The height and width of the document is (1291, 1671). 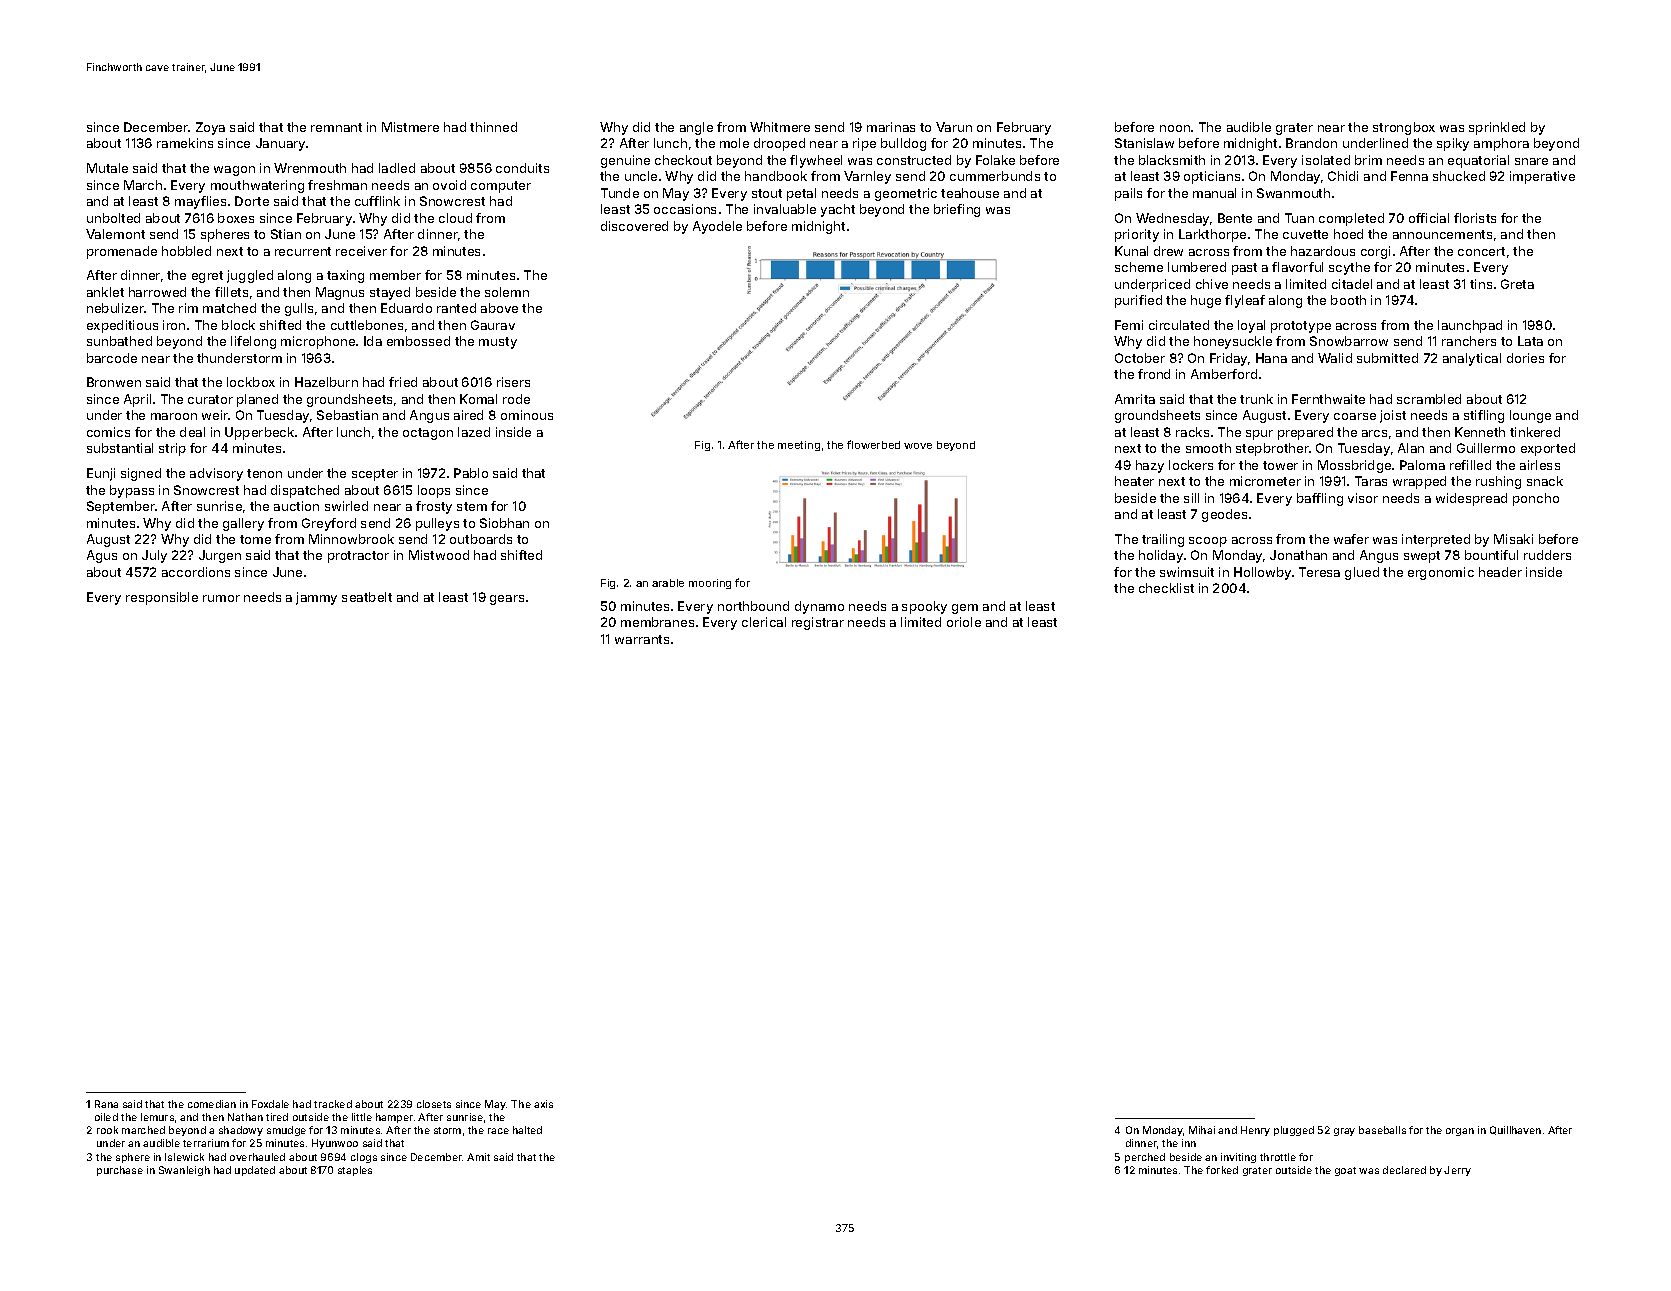 What do you see at coordinates (918, 446) in the document?
I see `wove` at bounding box center [918, 446].
